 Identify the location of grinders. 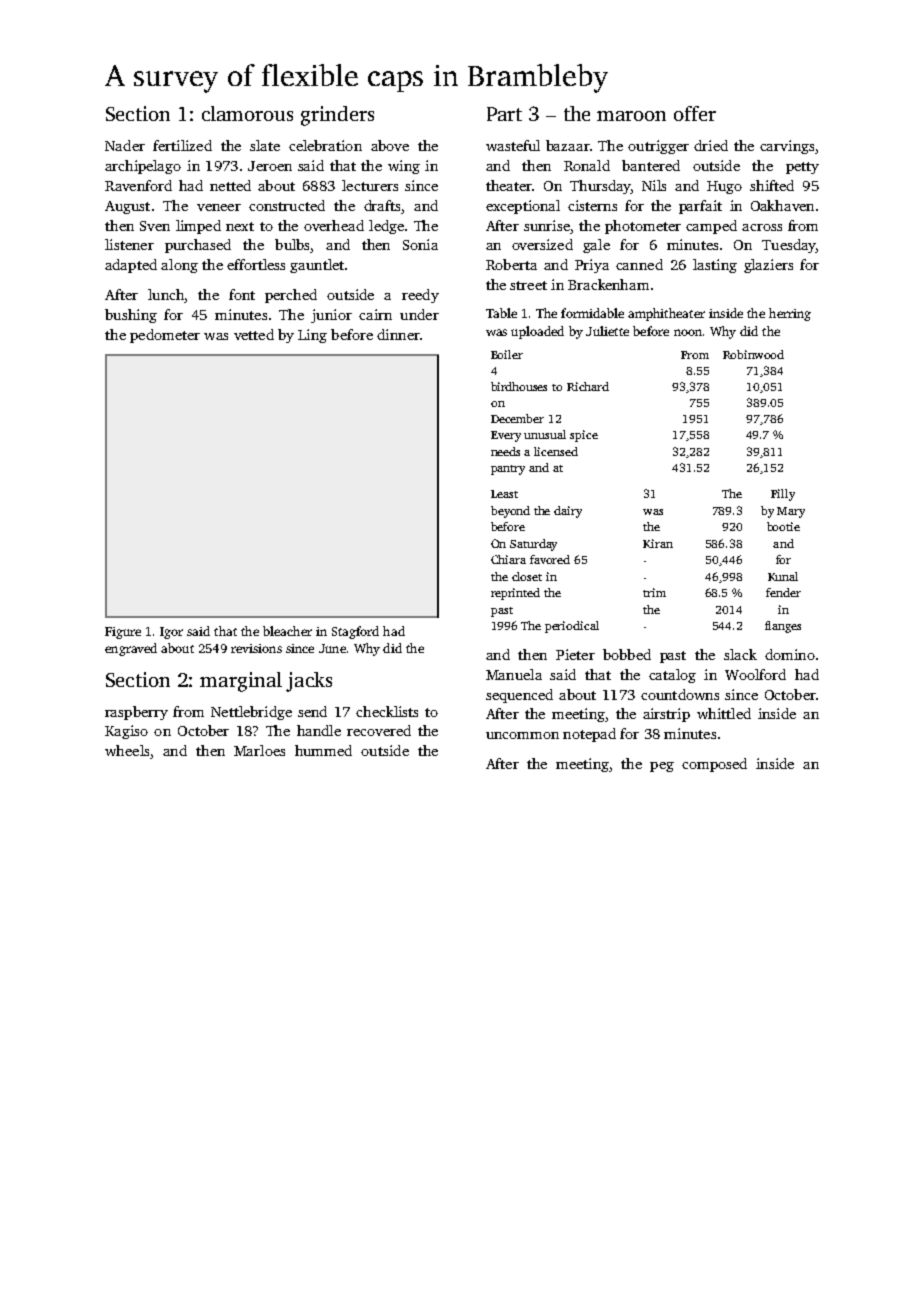
(337, 116).
